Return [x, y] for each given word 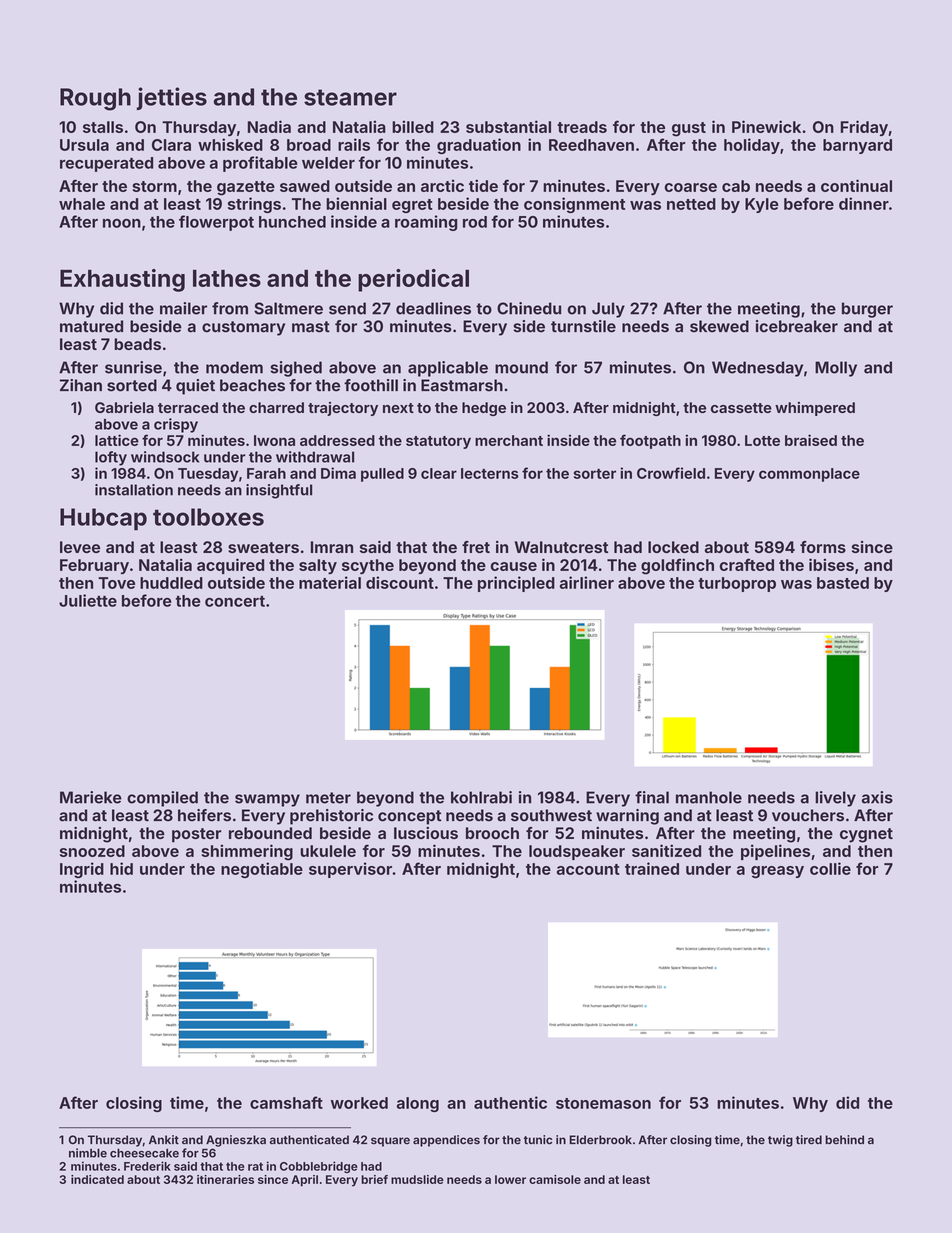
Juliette [88, 600]
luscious [426, 833]
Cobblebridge [319, 1167]
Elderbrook [600, 1140]
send [347, 308]
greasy [777, 872]
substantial [508, 126]
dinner [864, 203]
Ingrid [82, 870]
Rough [95, 99]
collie [830, 868]
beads [137, 344]
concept [409, 817]
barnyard [857, 146]
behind [844, 1140]
